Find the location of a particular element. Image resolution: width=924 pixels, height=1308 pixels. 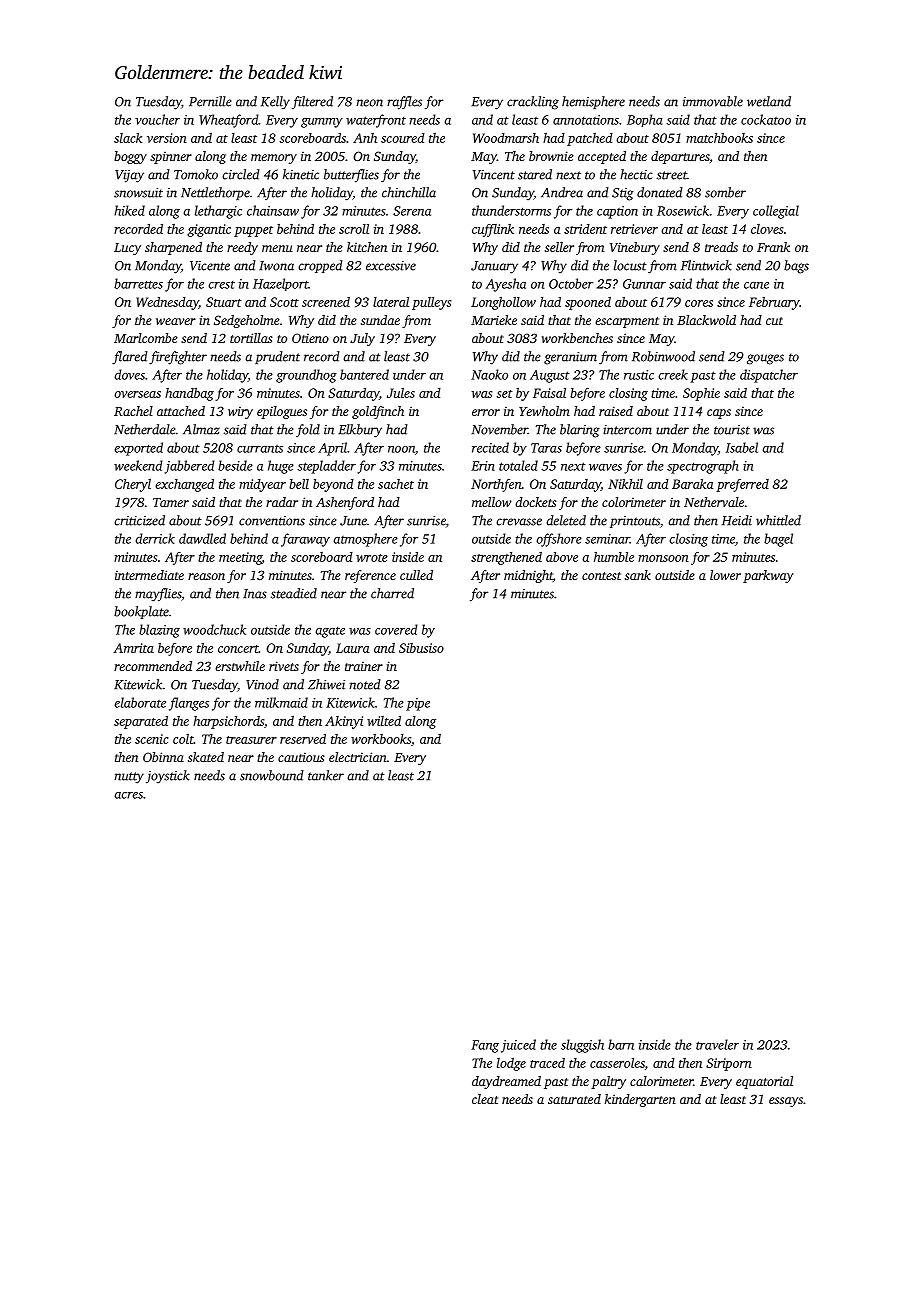

parkway is located at coordinates (768, 576).
